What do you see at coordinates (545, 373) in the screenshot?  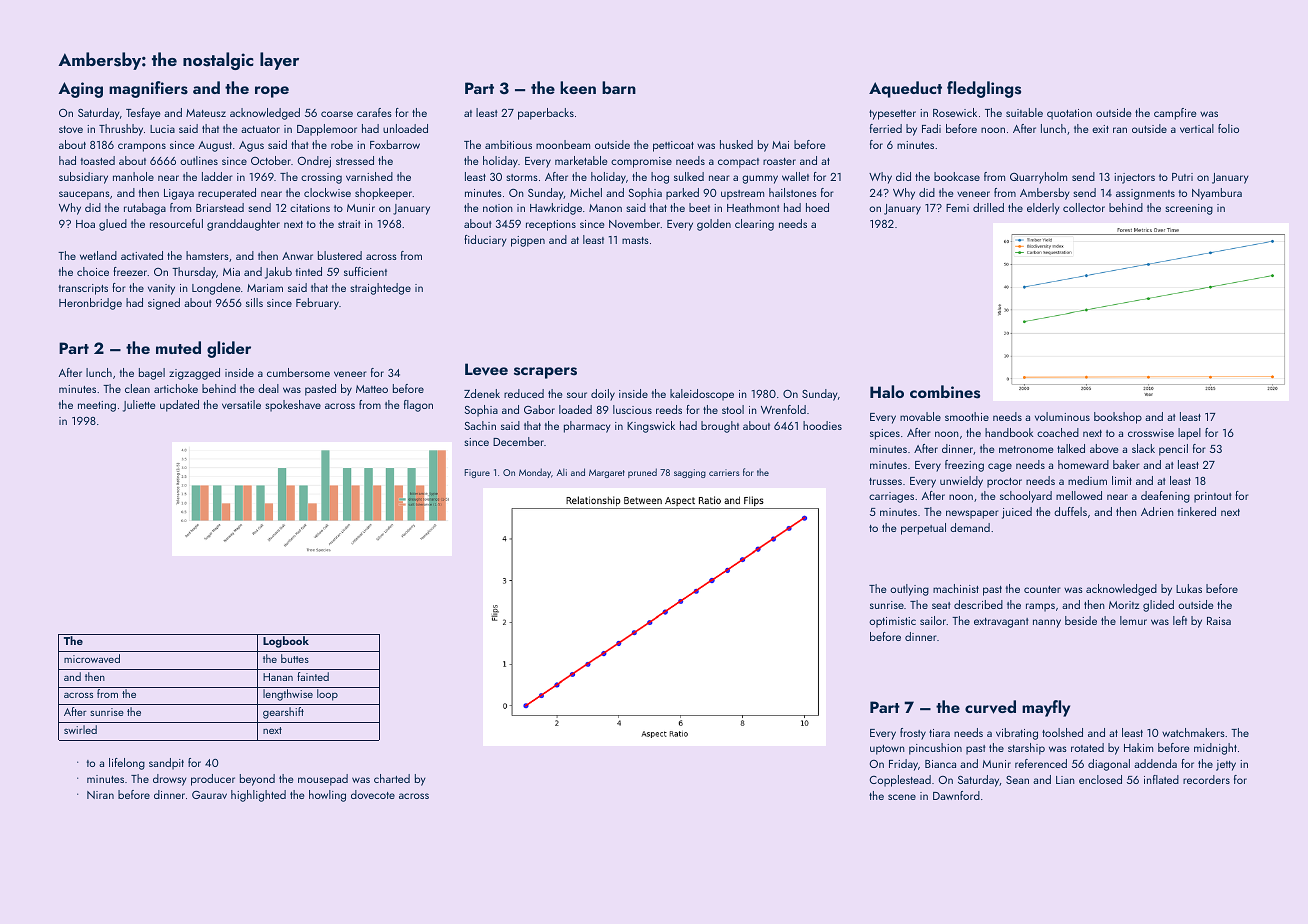 I see `scrapers` at bounding box center [545, 373].
